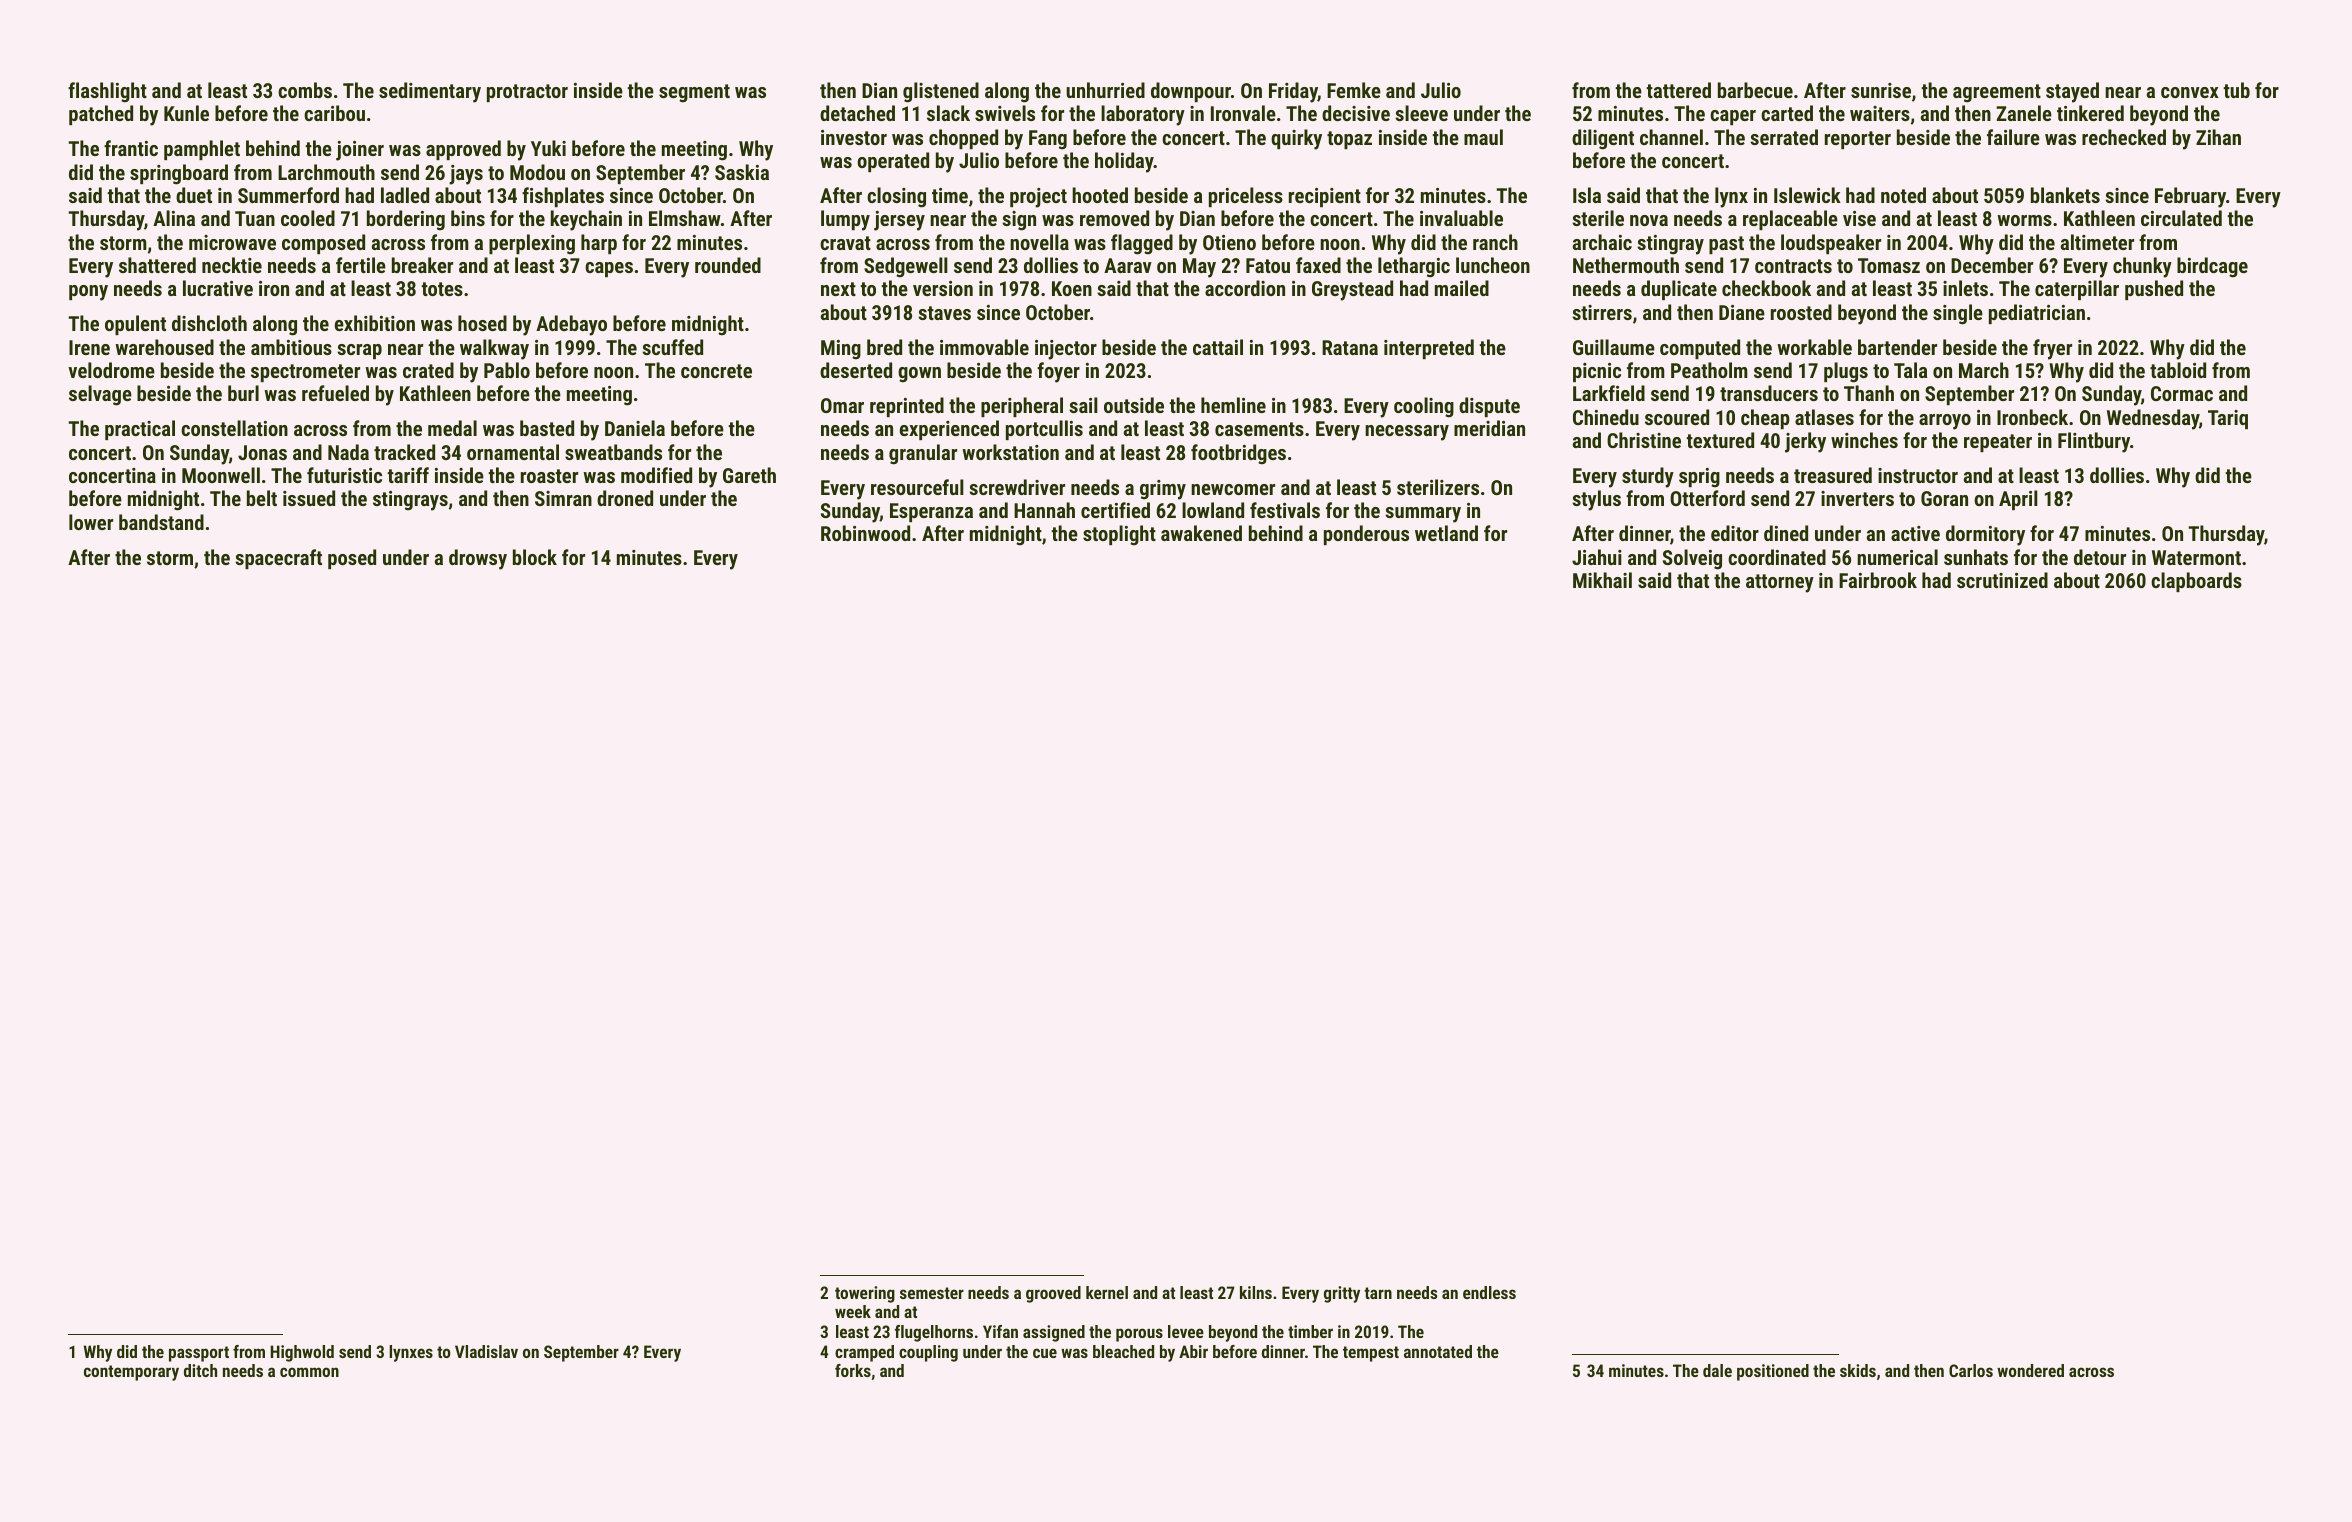 The height and width of the screenshot is (1522, 2352). Describe the element at coordinates (1602, 580) in the screenshot. I see `Mikhail` at that location.
